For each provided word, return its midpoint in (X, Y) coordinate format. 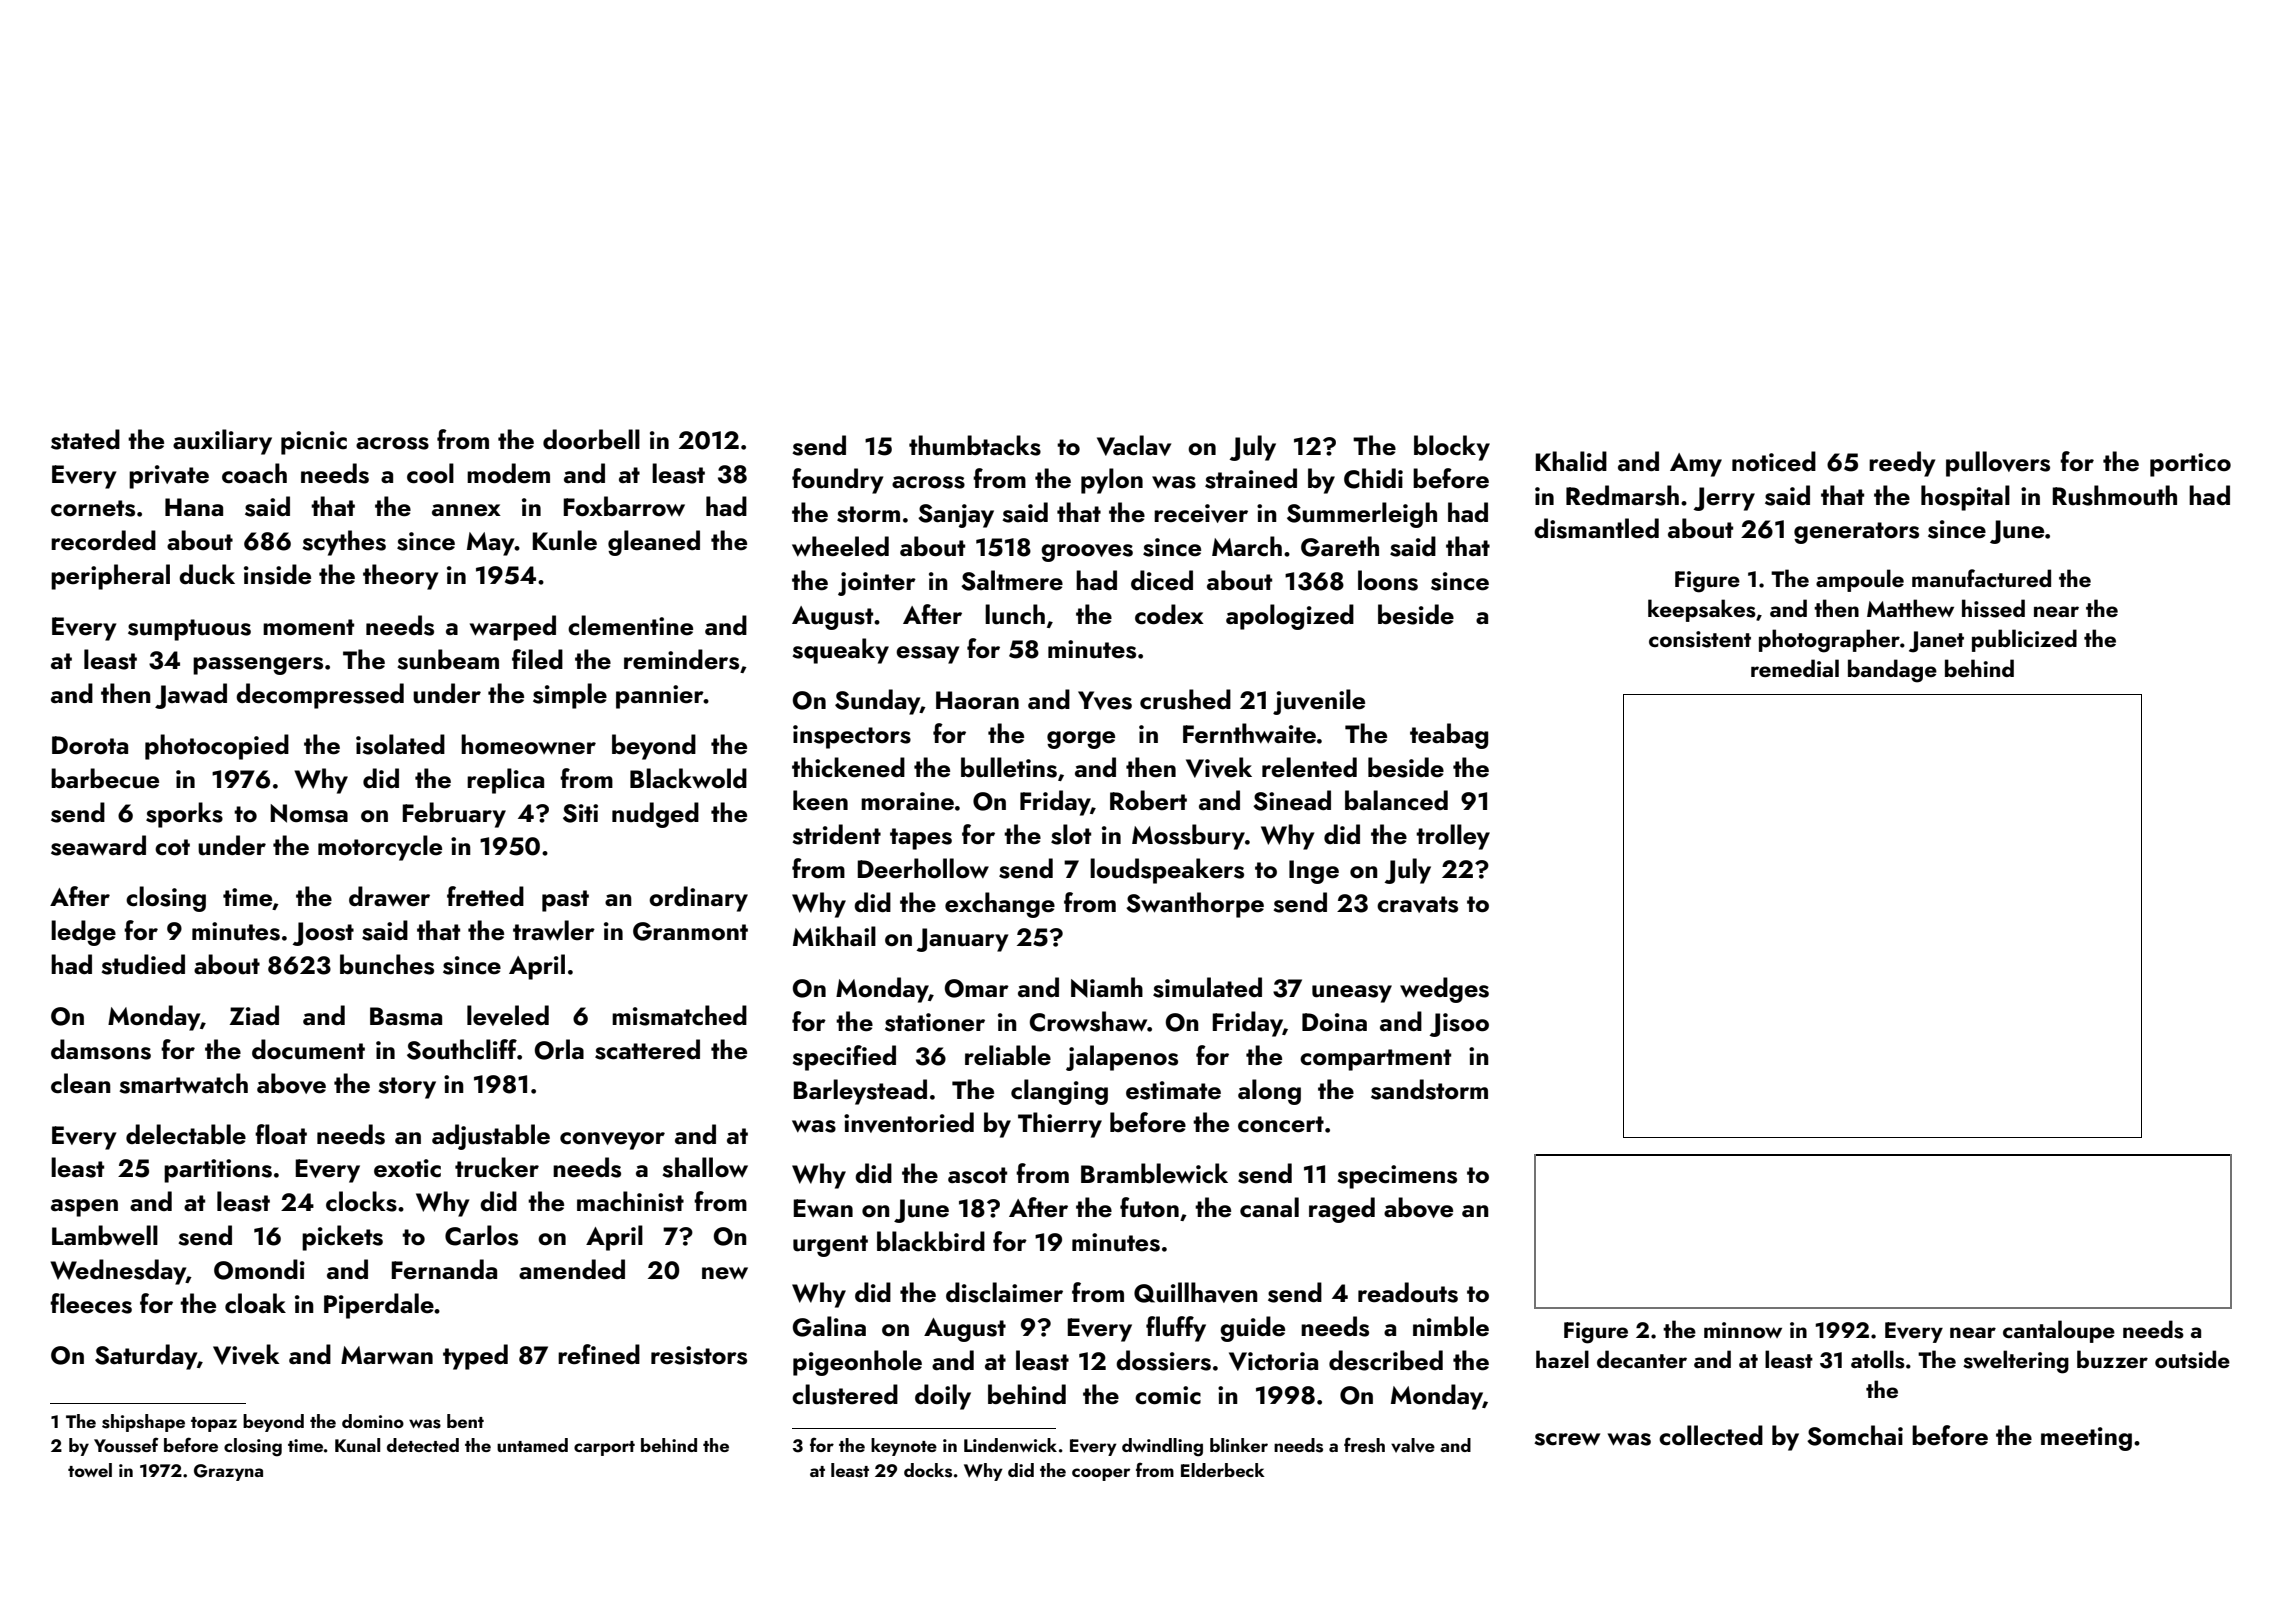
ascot (977, 1175)
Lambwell (105, 1235)
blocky (1452, 448)
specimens (1397, 1177)
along (1269, 1092)
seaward (98, 845)
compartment (1375, 1060)
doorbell (591, 439)
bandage (1892, 671)
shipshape (143, 1423)
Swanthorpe (1195, 905)
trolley (1453, 837)
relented (1309, 767)
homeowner (528, 744)
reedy (1902, 464)
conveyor (612, 1141)
